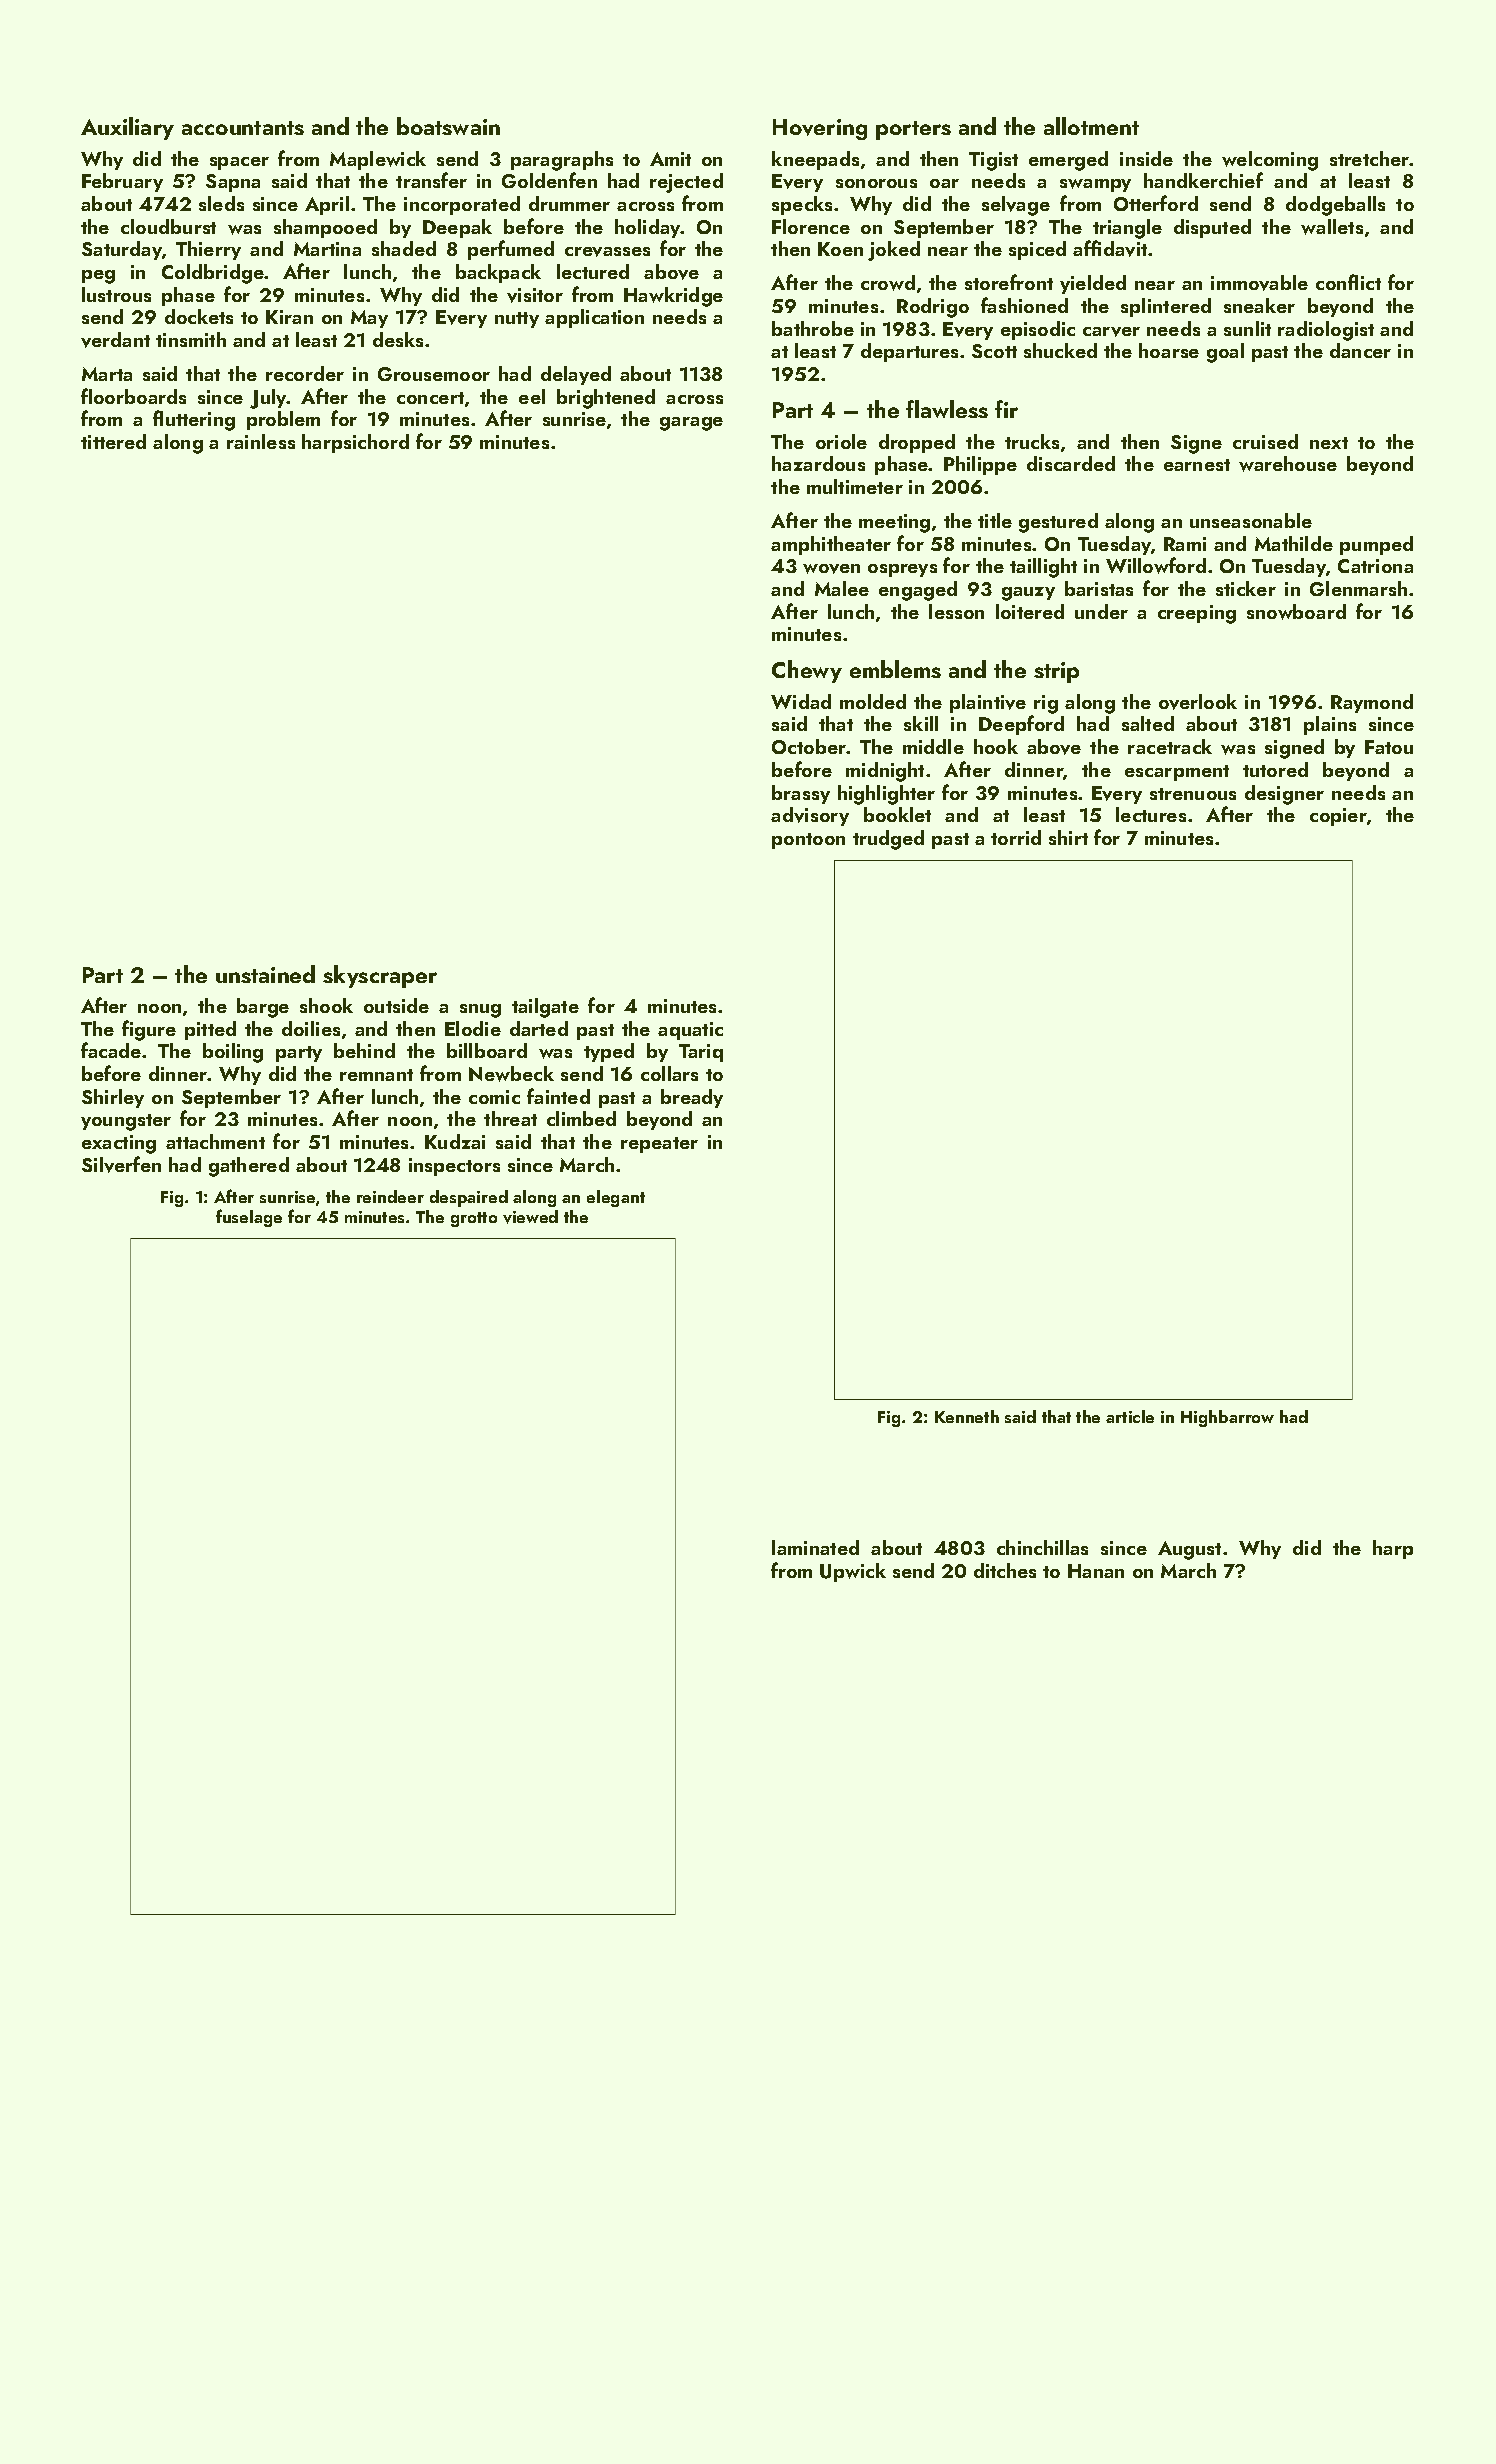  What do you see at coordinates (113, 1098) in the screenshot?
I see `Shirley` at bounding box center [113, 1098].
